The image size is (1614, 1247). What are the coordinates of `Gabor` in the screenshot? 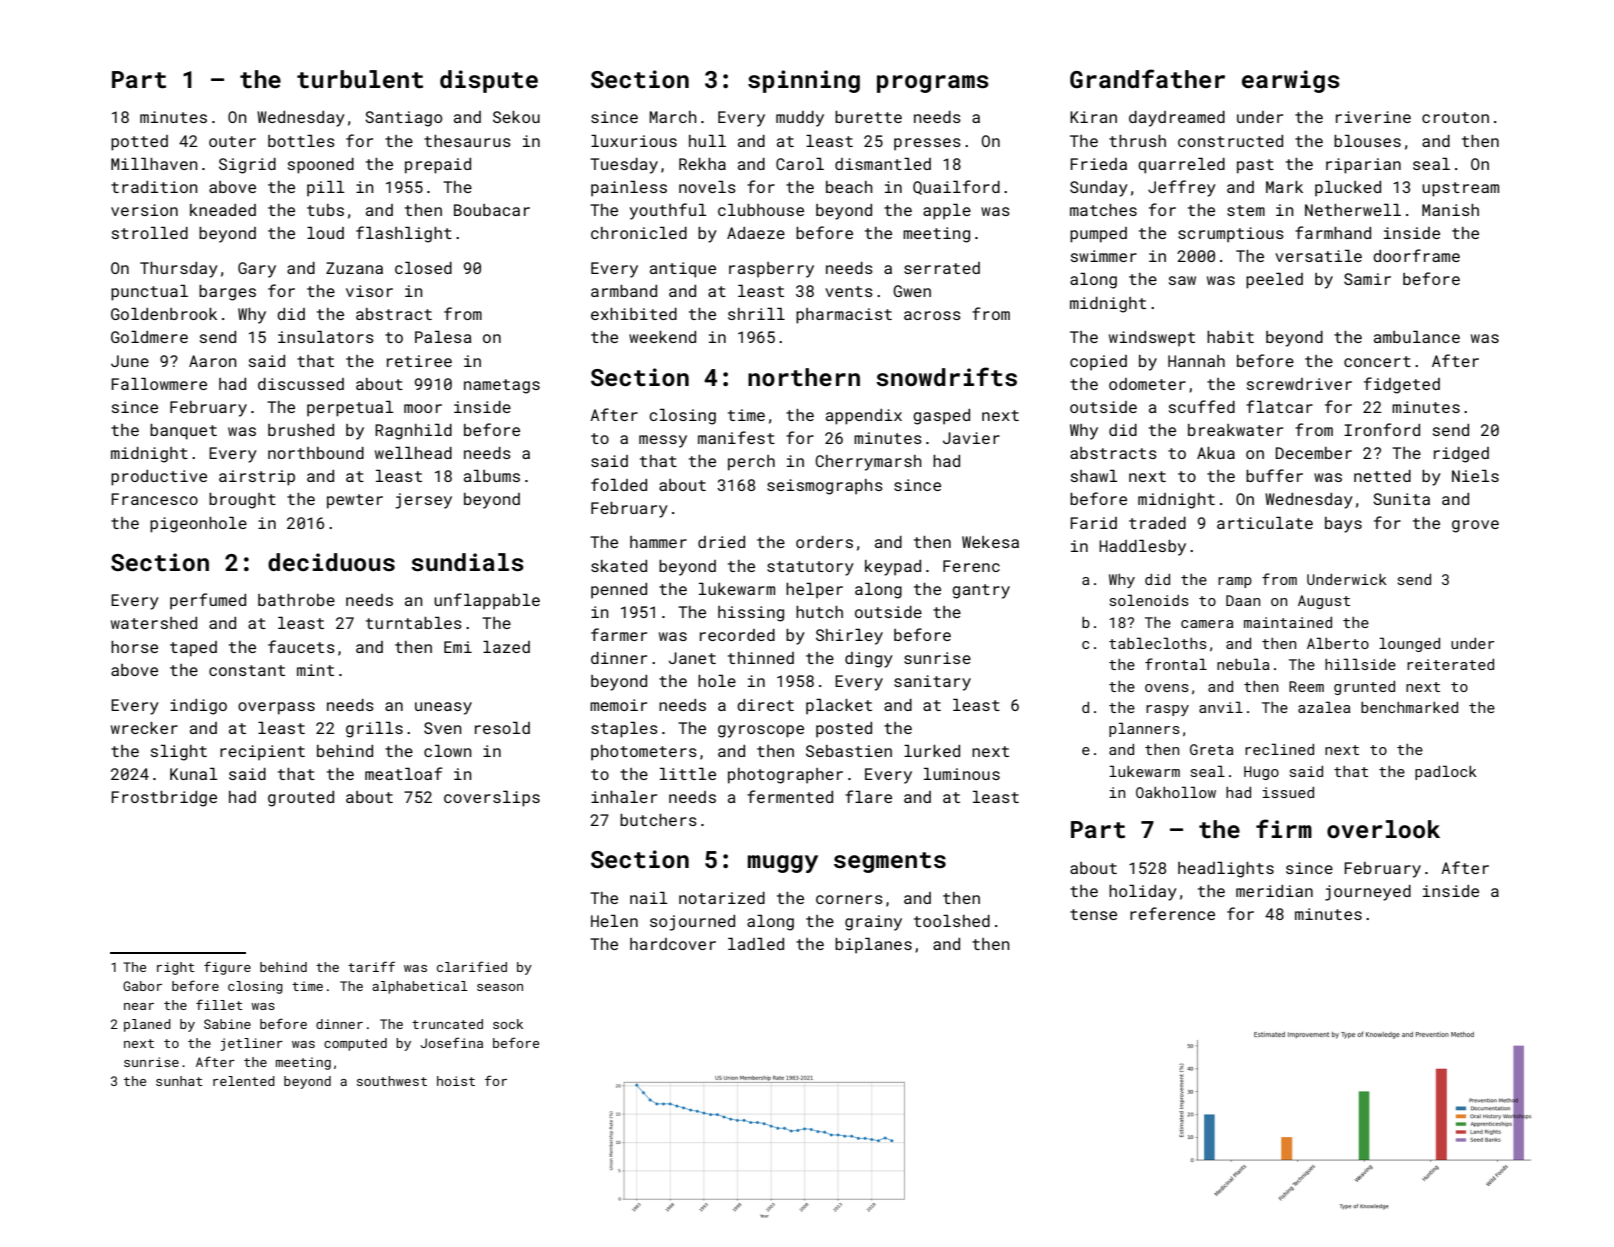 It's located at (142, 986).
